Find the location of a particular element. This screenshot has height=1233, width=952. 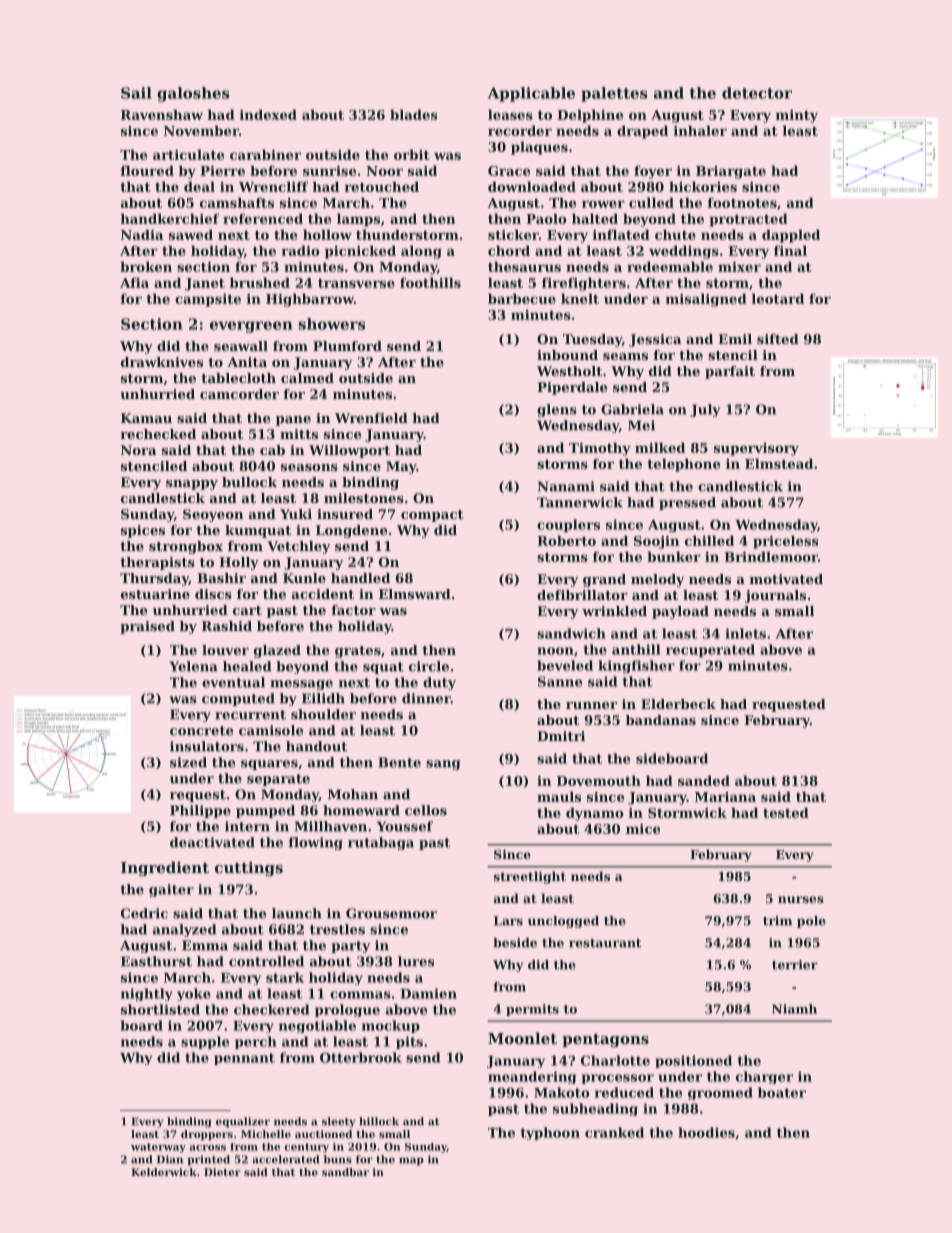

Dieter is located at coordinates (222, 1172).
